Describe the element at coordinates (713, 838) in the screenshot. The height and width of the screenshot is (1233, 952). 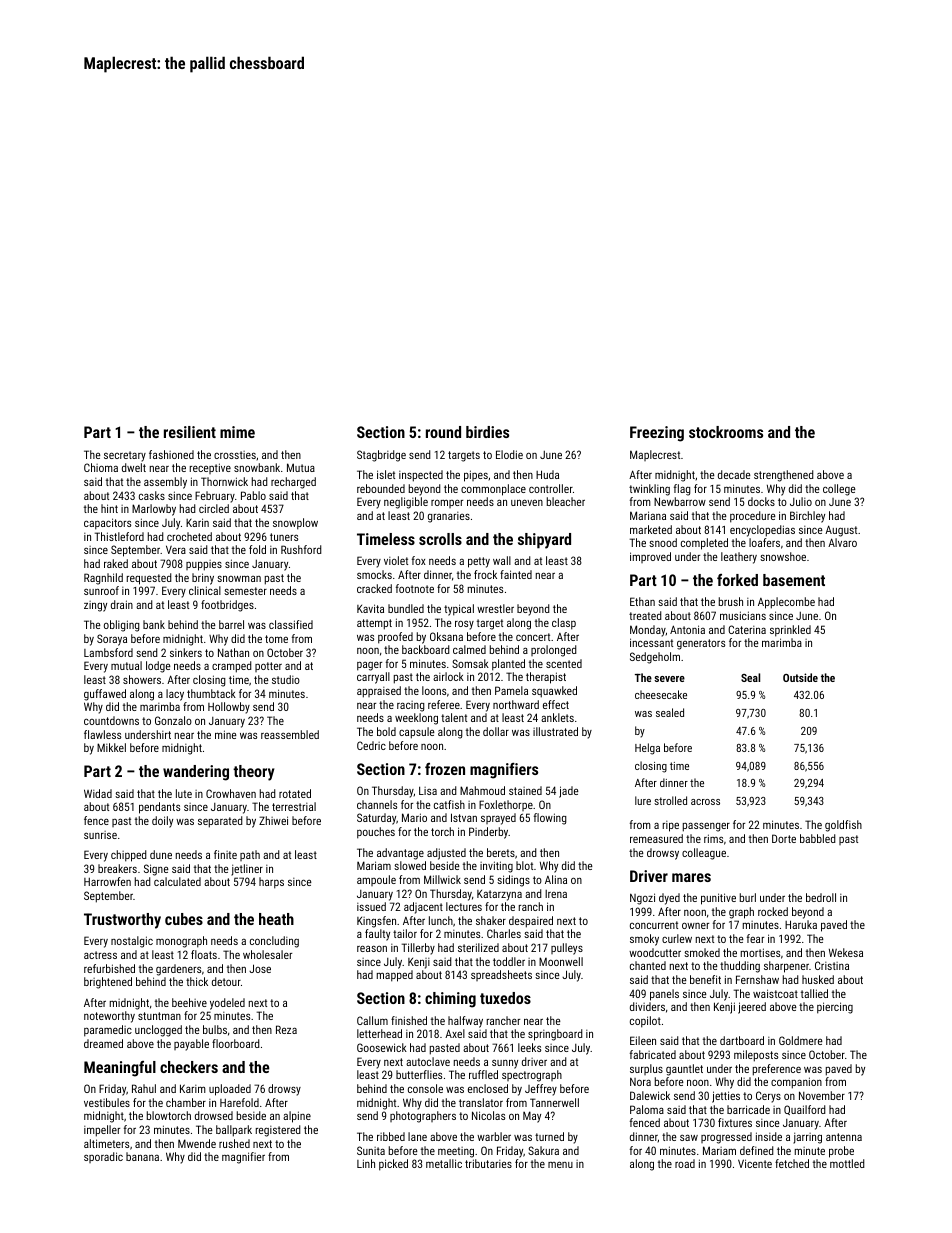
I see `rims` at that location.
